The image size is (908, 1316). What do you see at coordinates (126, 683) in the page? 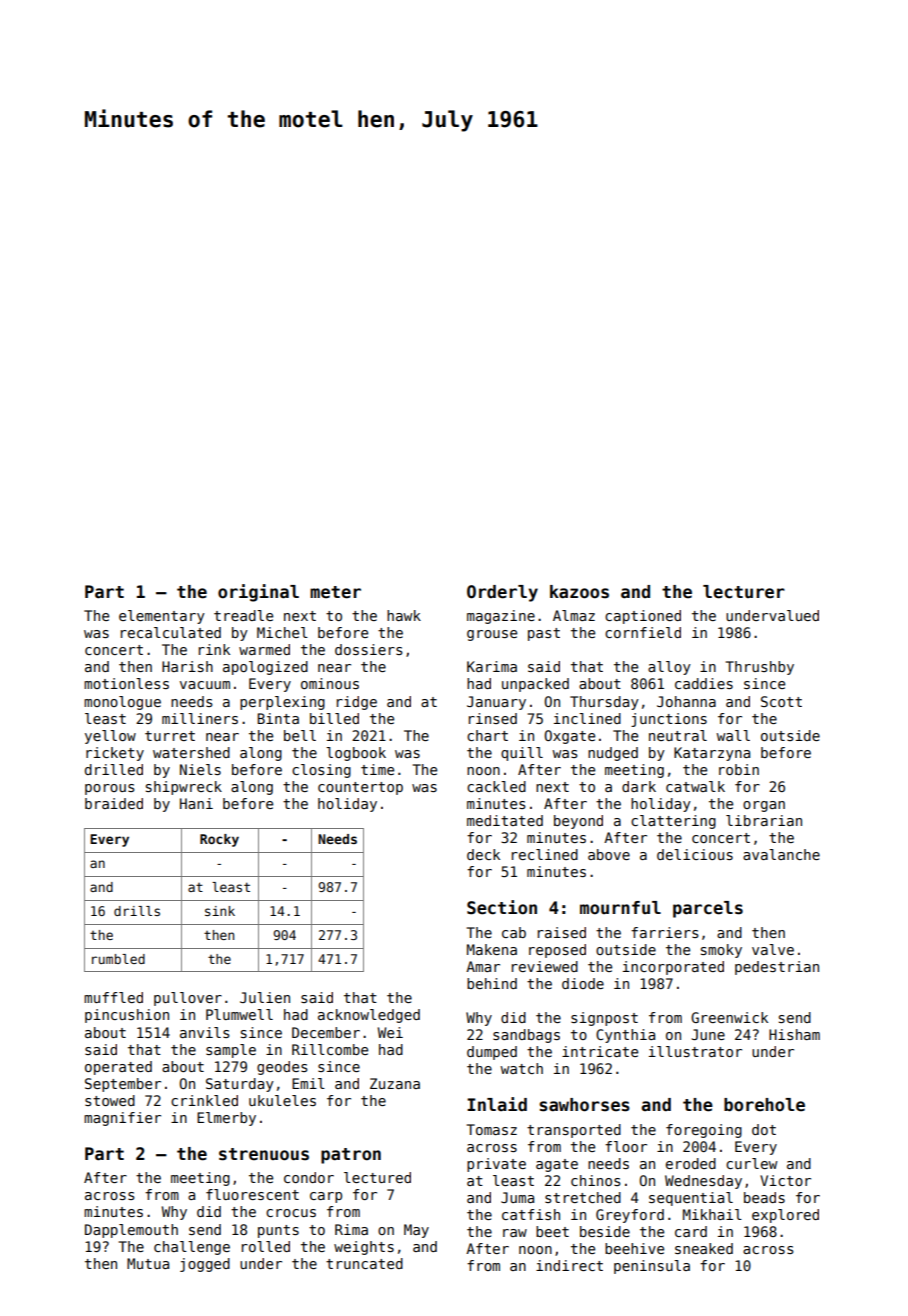
I see `motionless` at bounding box center [126, 683].
